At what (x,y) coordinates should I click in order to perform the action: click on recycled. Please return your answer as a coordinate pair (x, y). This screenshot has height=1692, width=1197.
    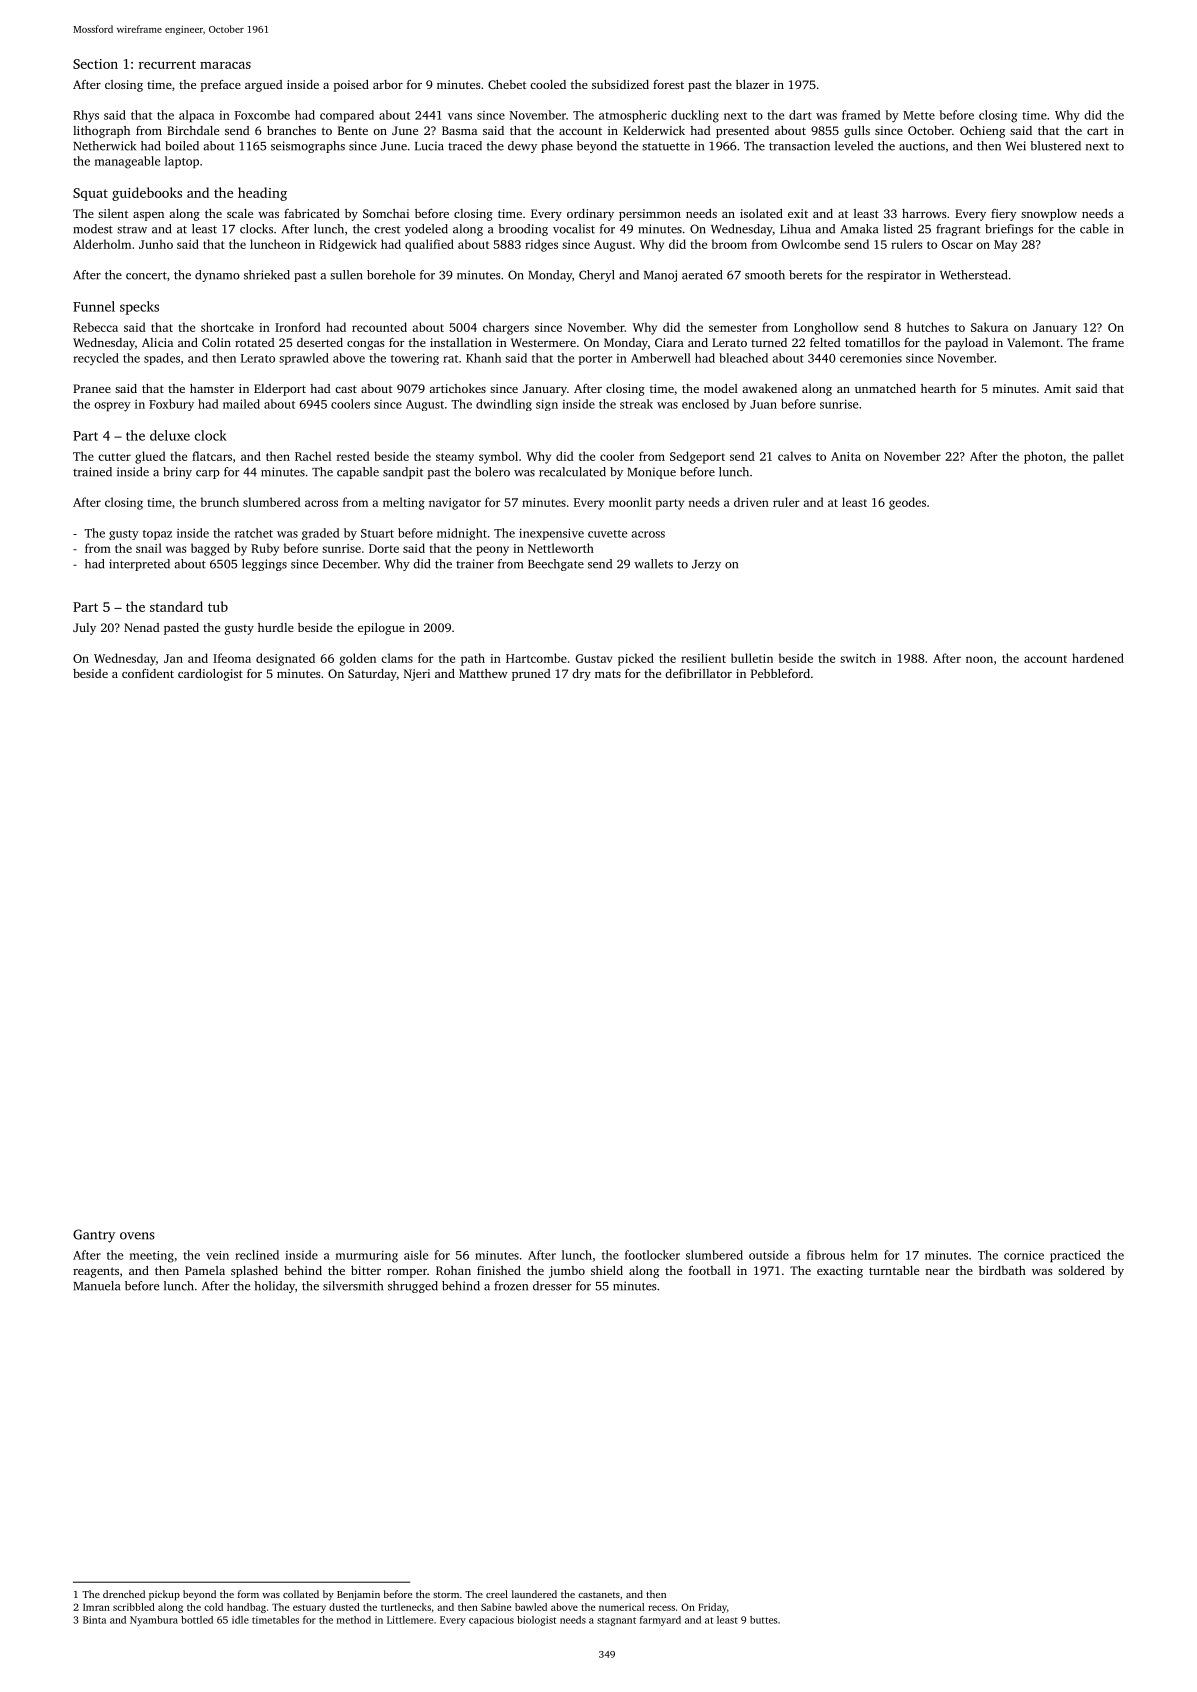
    Looking at the image, I should click on (96, 359).
